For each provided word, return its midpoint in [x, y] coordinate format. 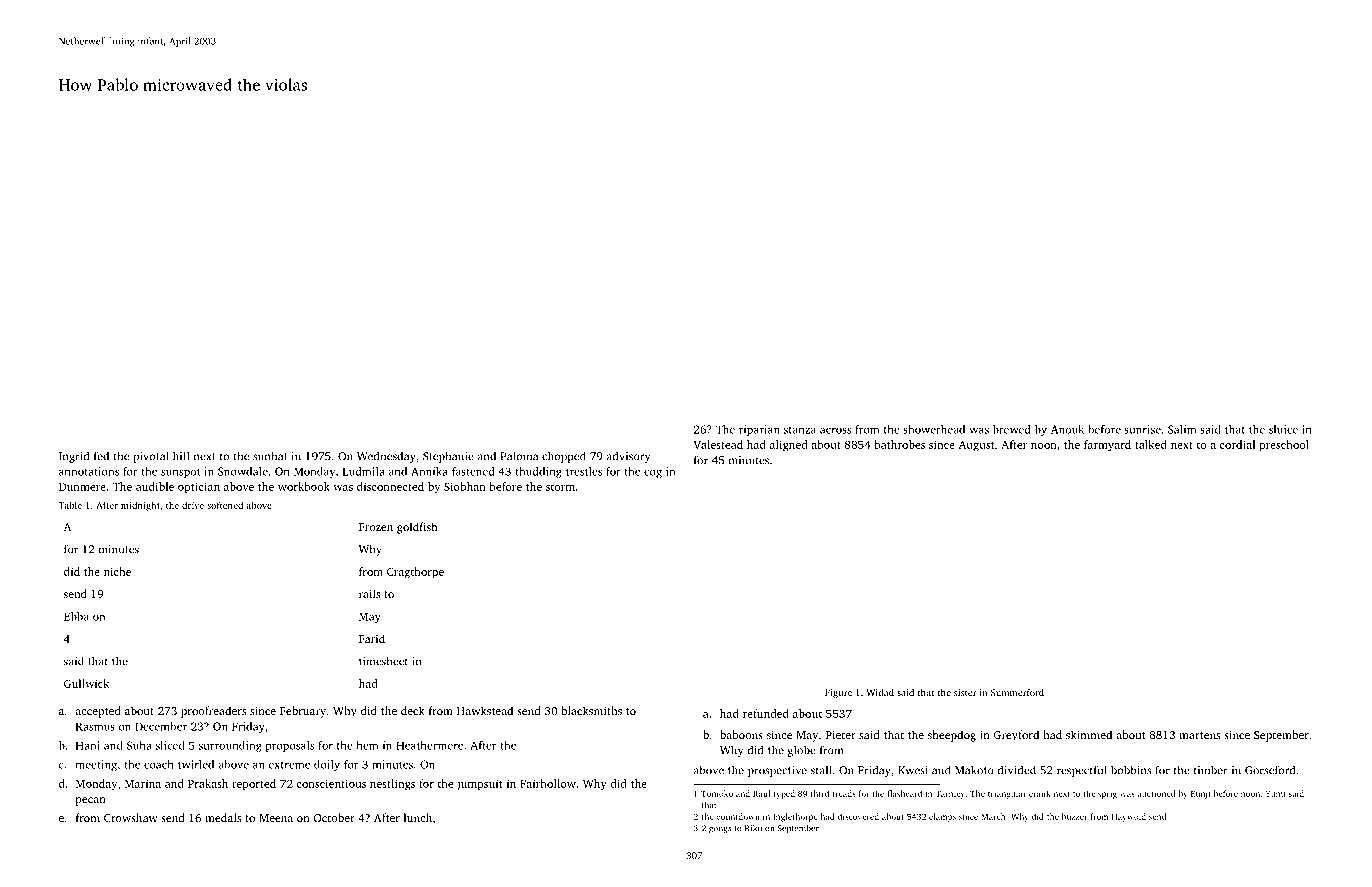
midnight [140, 506]
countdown [738, 816]
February [303, 712]
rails [369, 593]
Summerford [1017, 692]
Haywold [1129, 817]
